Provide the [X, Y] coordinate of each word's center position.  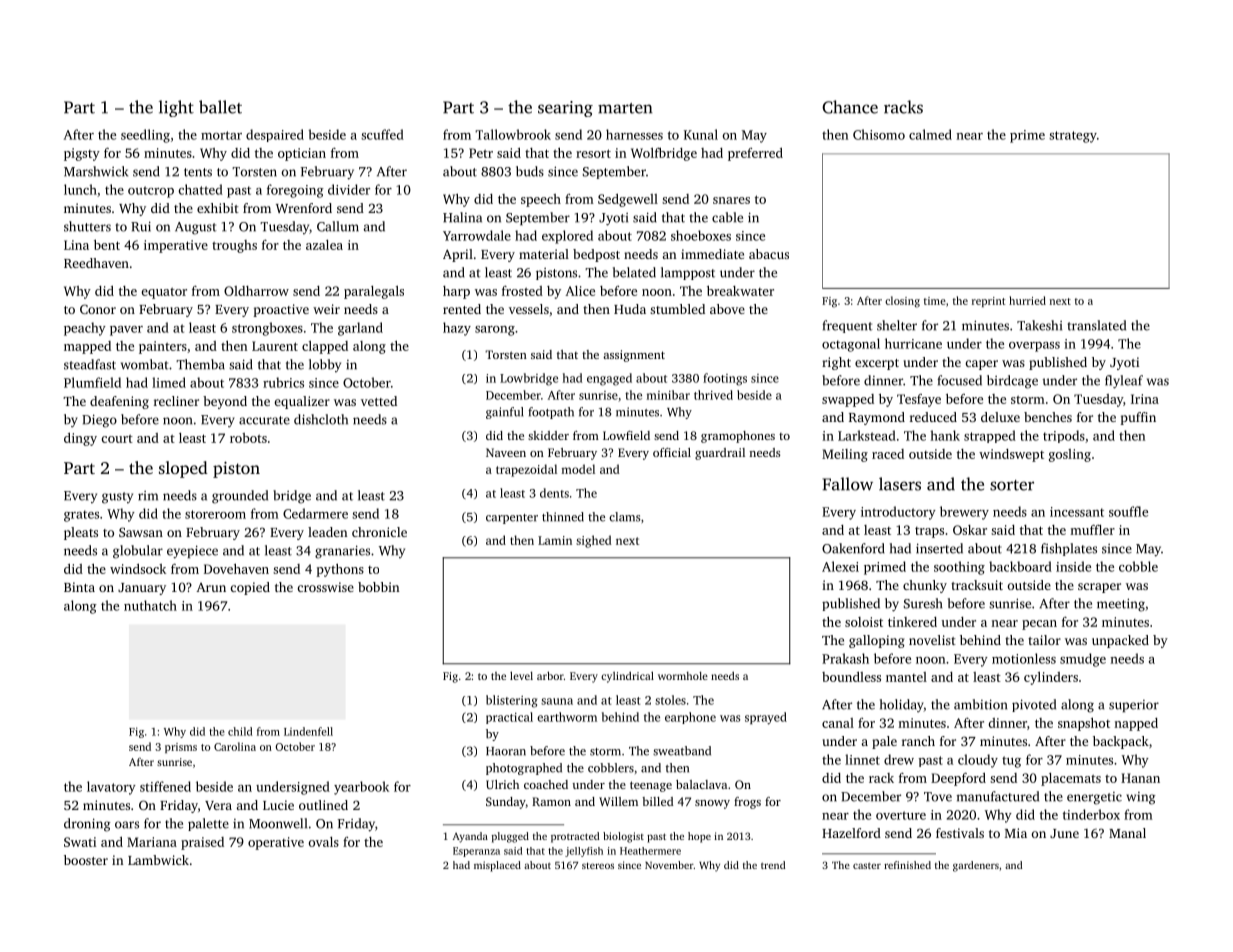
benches [1048, 417]
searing [565, 109]
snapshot [1084, 724]
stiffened [165, 786]
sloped [183, 469]
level [521, 675]
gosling [1070, 455]
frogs [747, 803]
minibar [668, 395]
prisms [181, 748]
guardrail [720, 454]
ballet [220, 107]
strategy [1073, 137]
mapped [87, 347]
